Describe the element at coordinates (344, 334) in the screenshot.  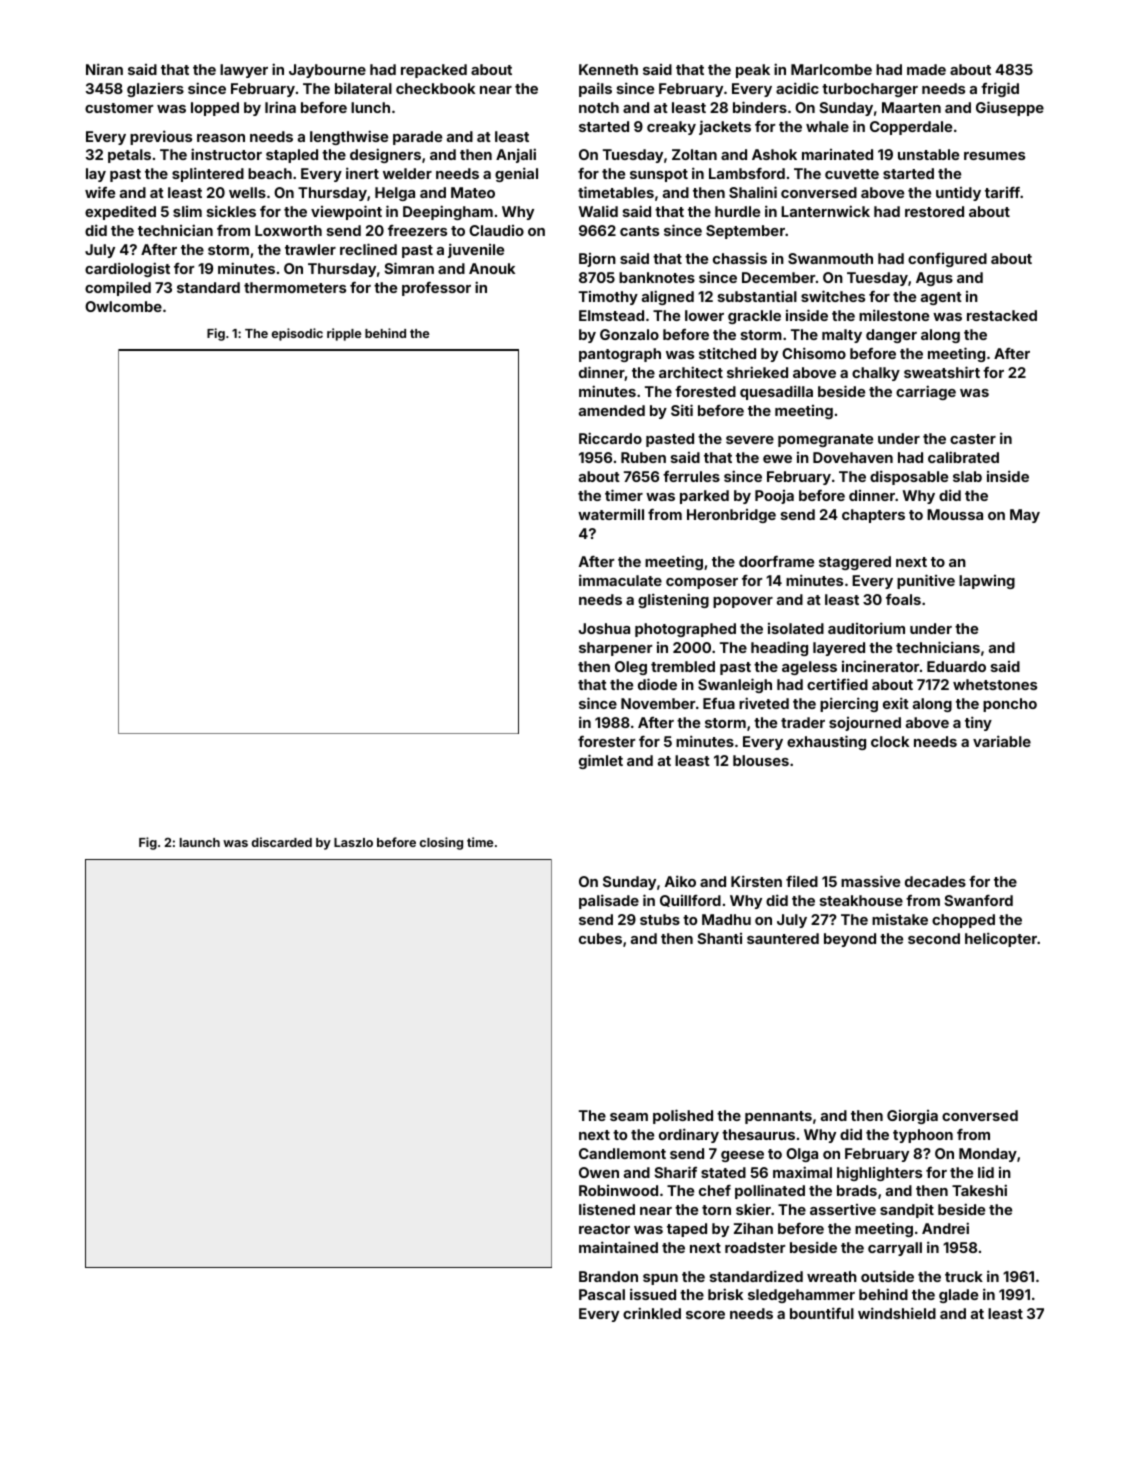
I see `ripple` at that location.
